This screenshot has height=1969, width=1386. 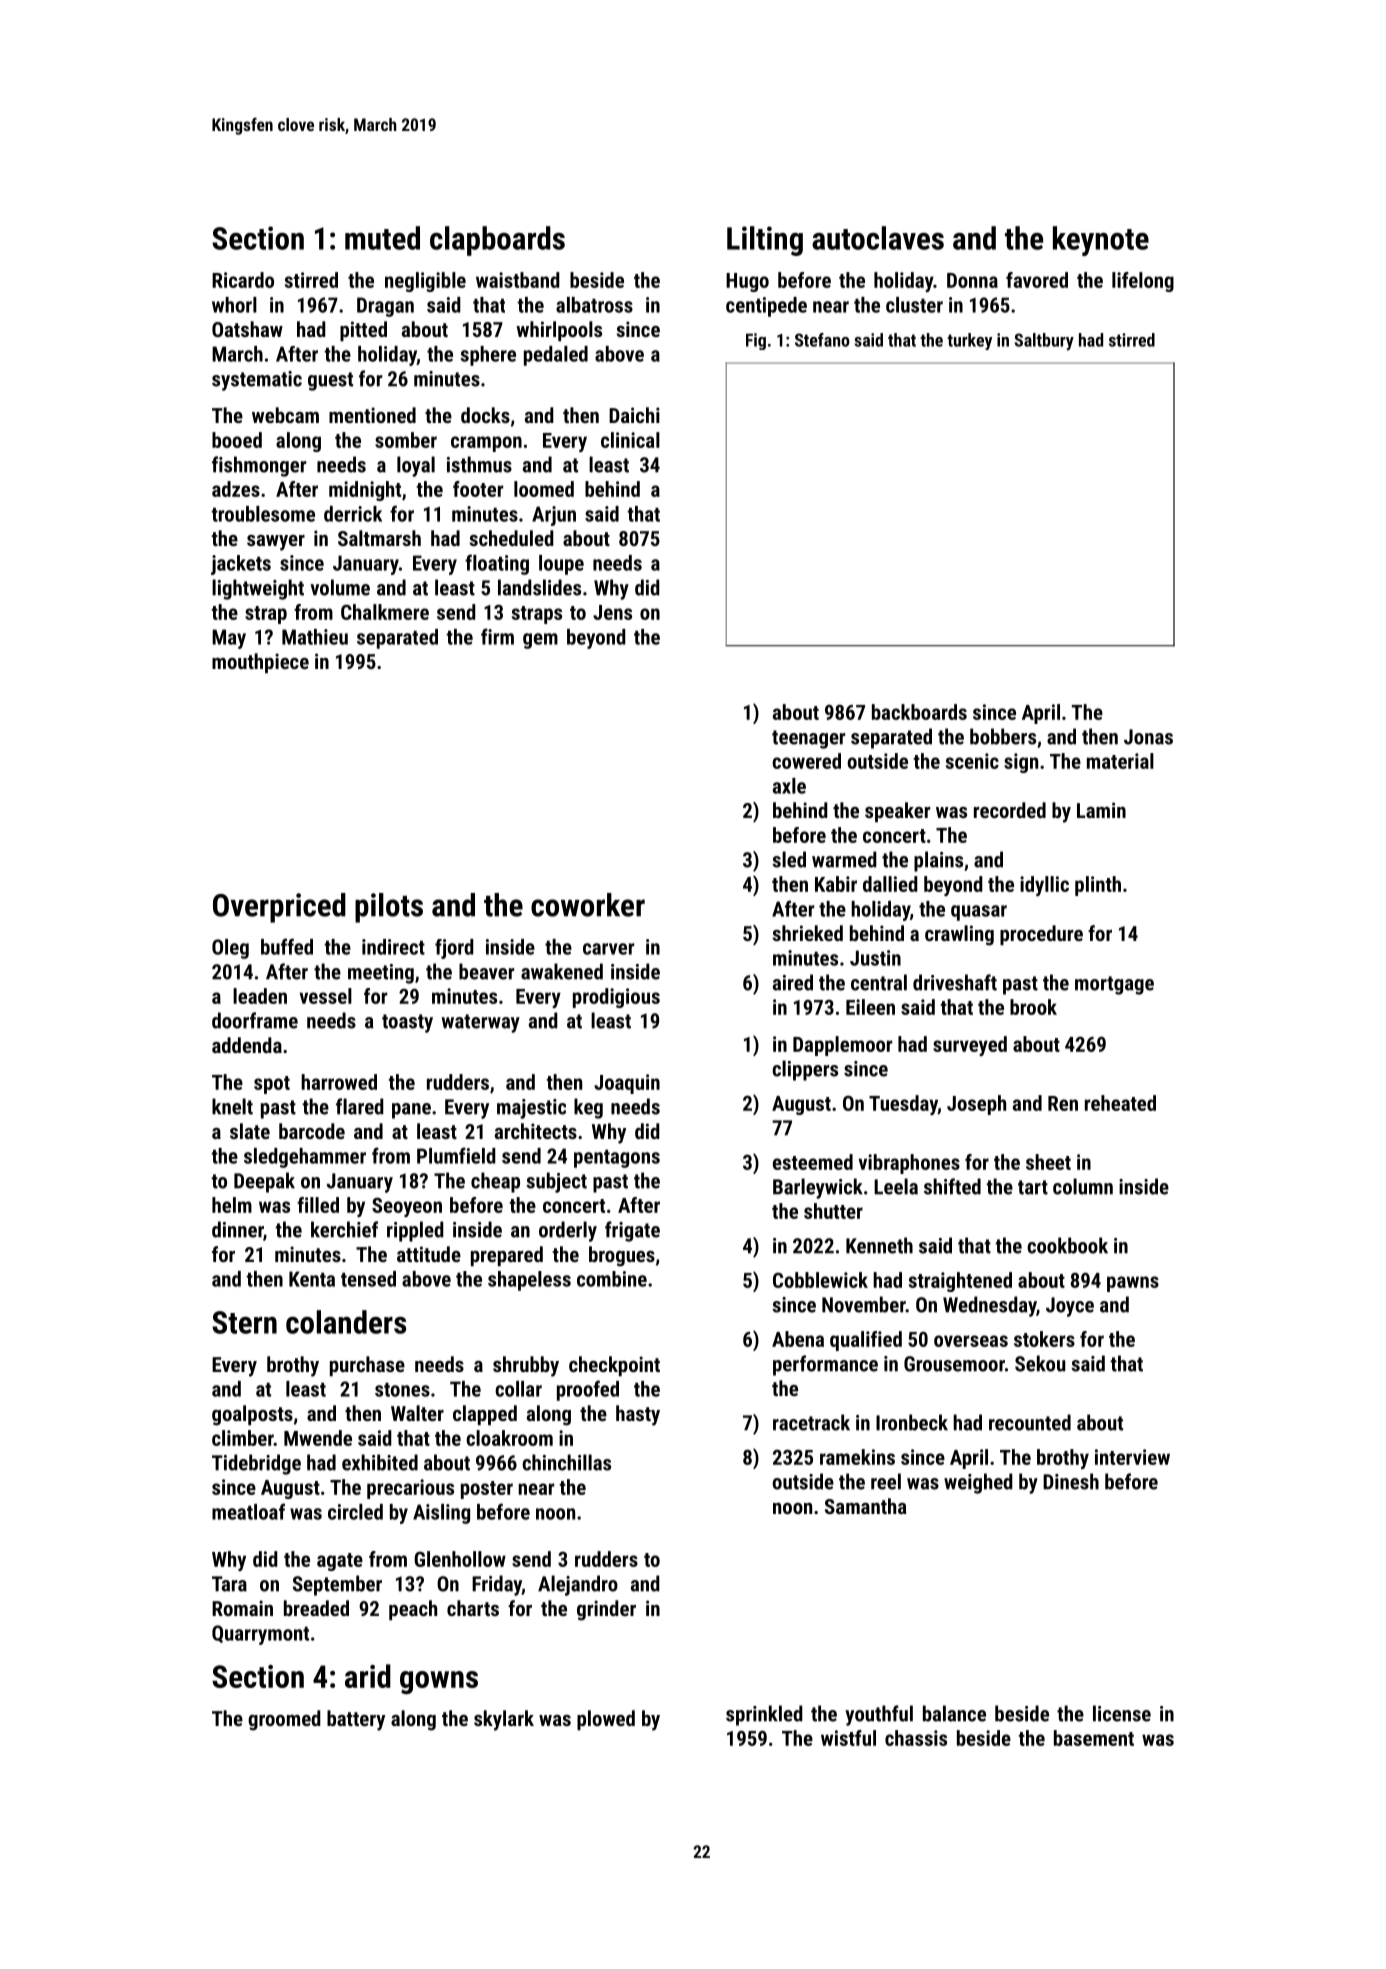 What do you see at coordinates (919, 712) in the screenshot?
I see `backboards` at bounding box center [919, 712].
